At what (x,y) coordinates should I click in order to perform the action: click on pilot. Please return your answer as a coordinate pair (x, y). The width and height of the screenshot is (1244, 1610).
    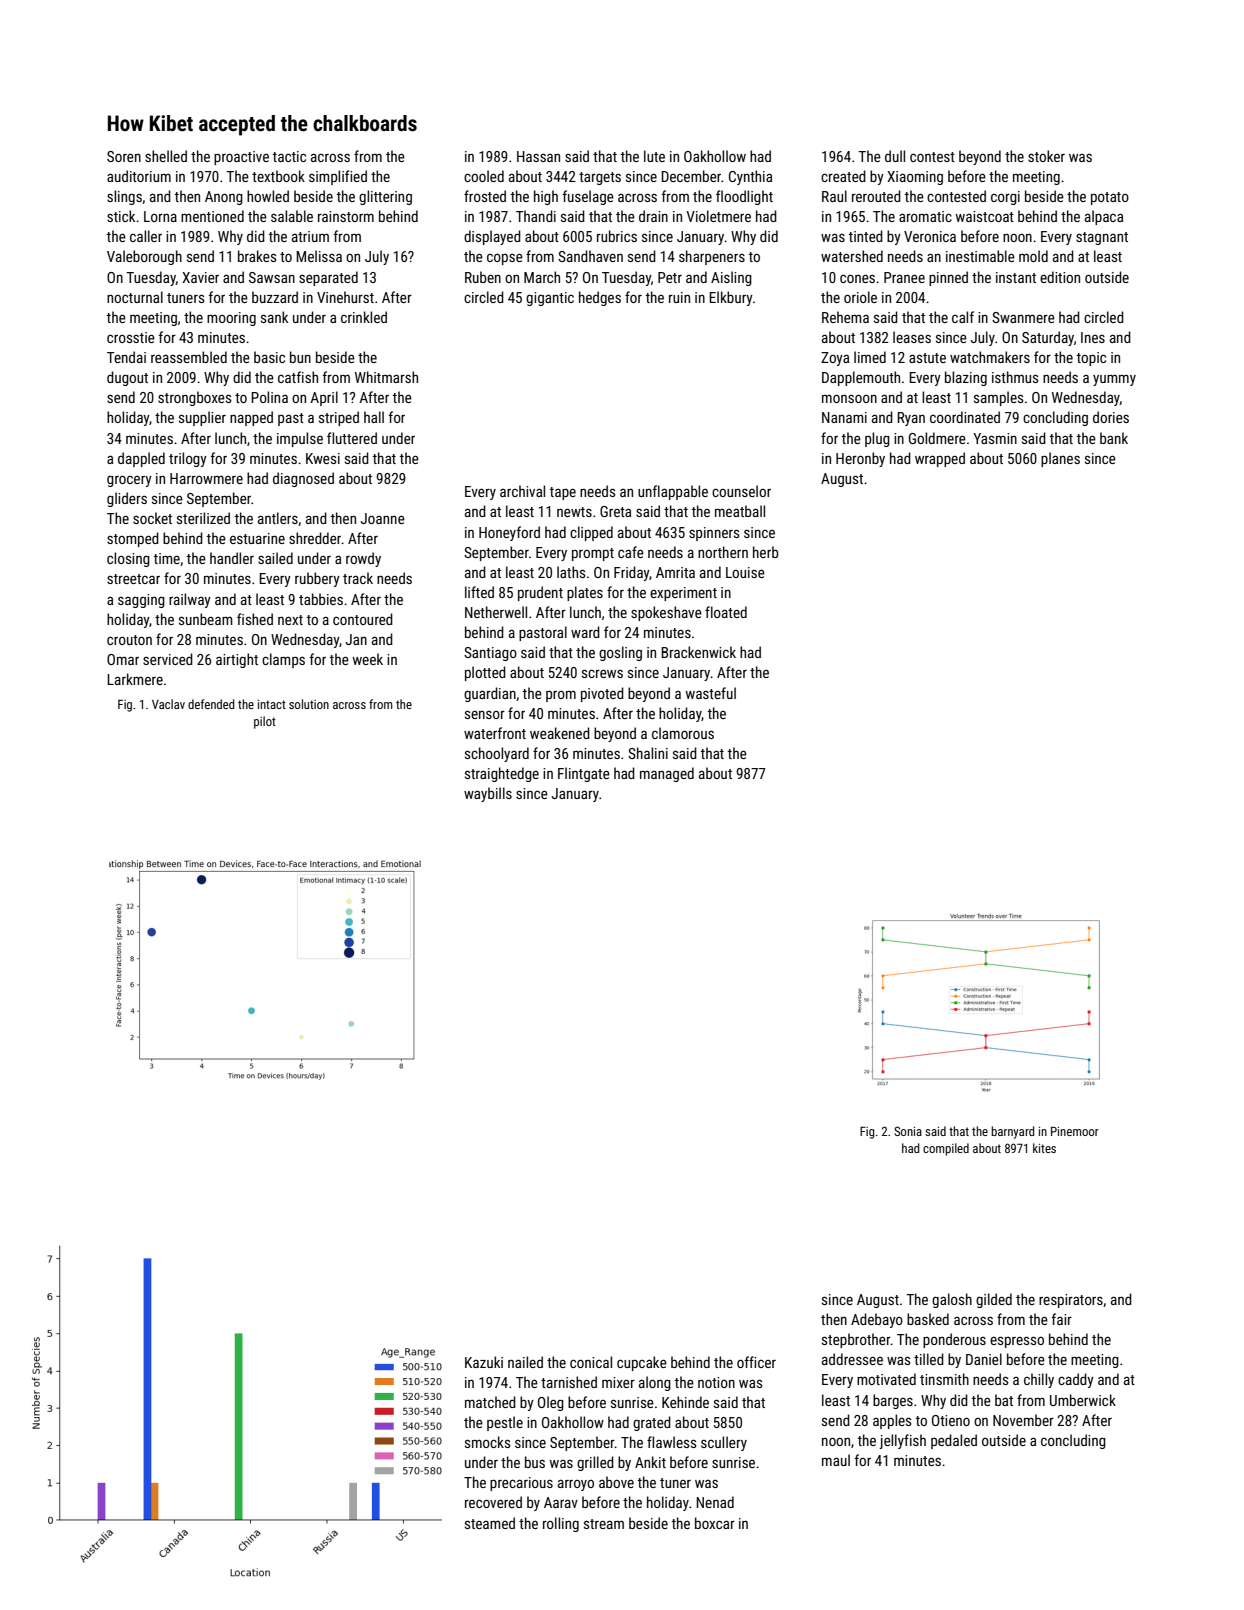
    Looking at the image, I should click on (265, 722).
